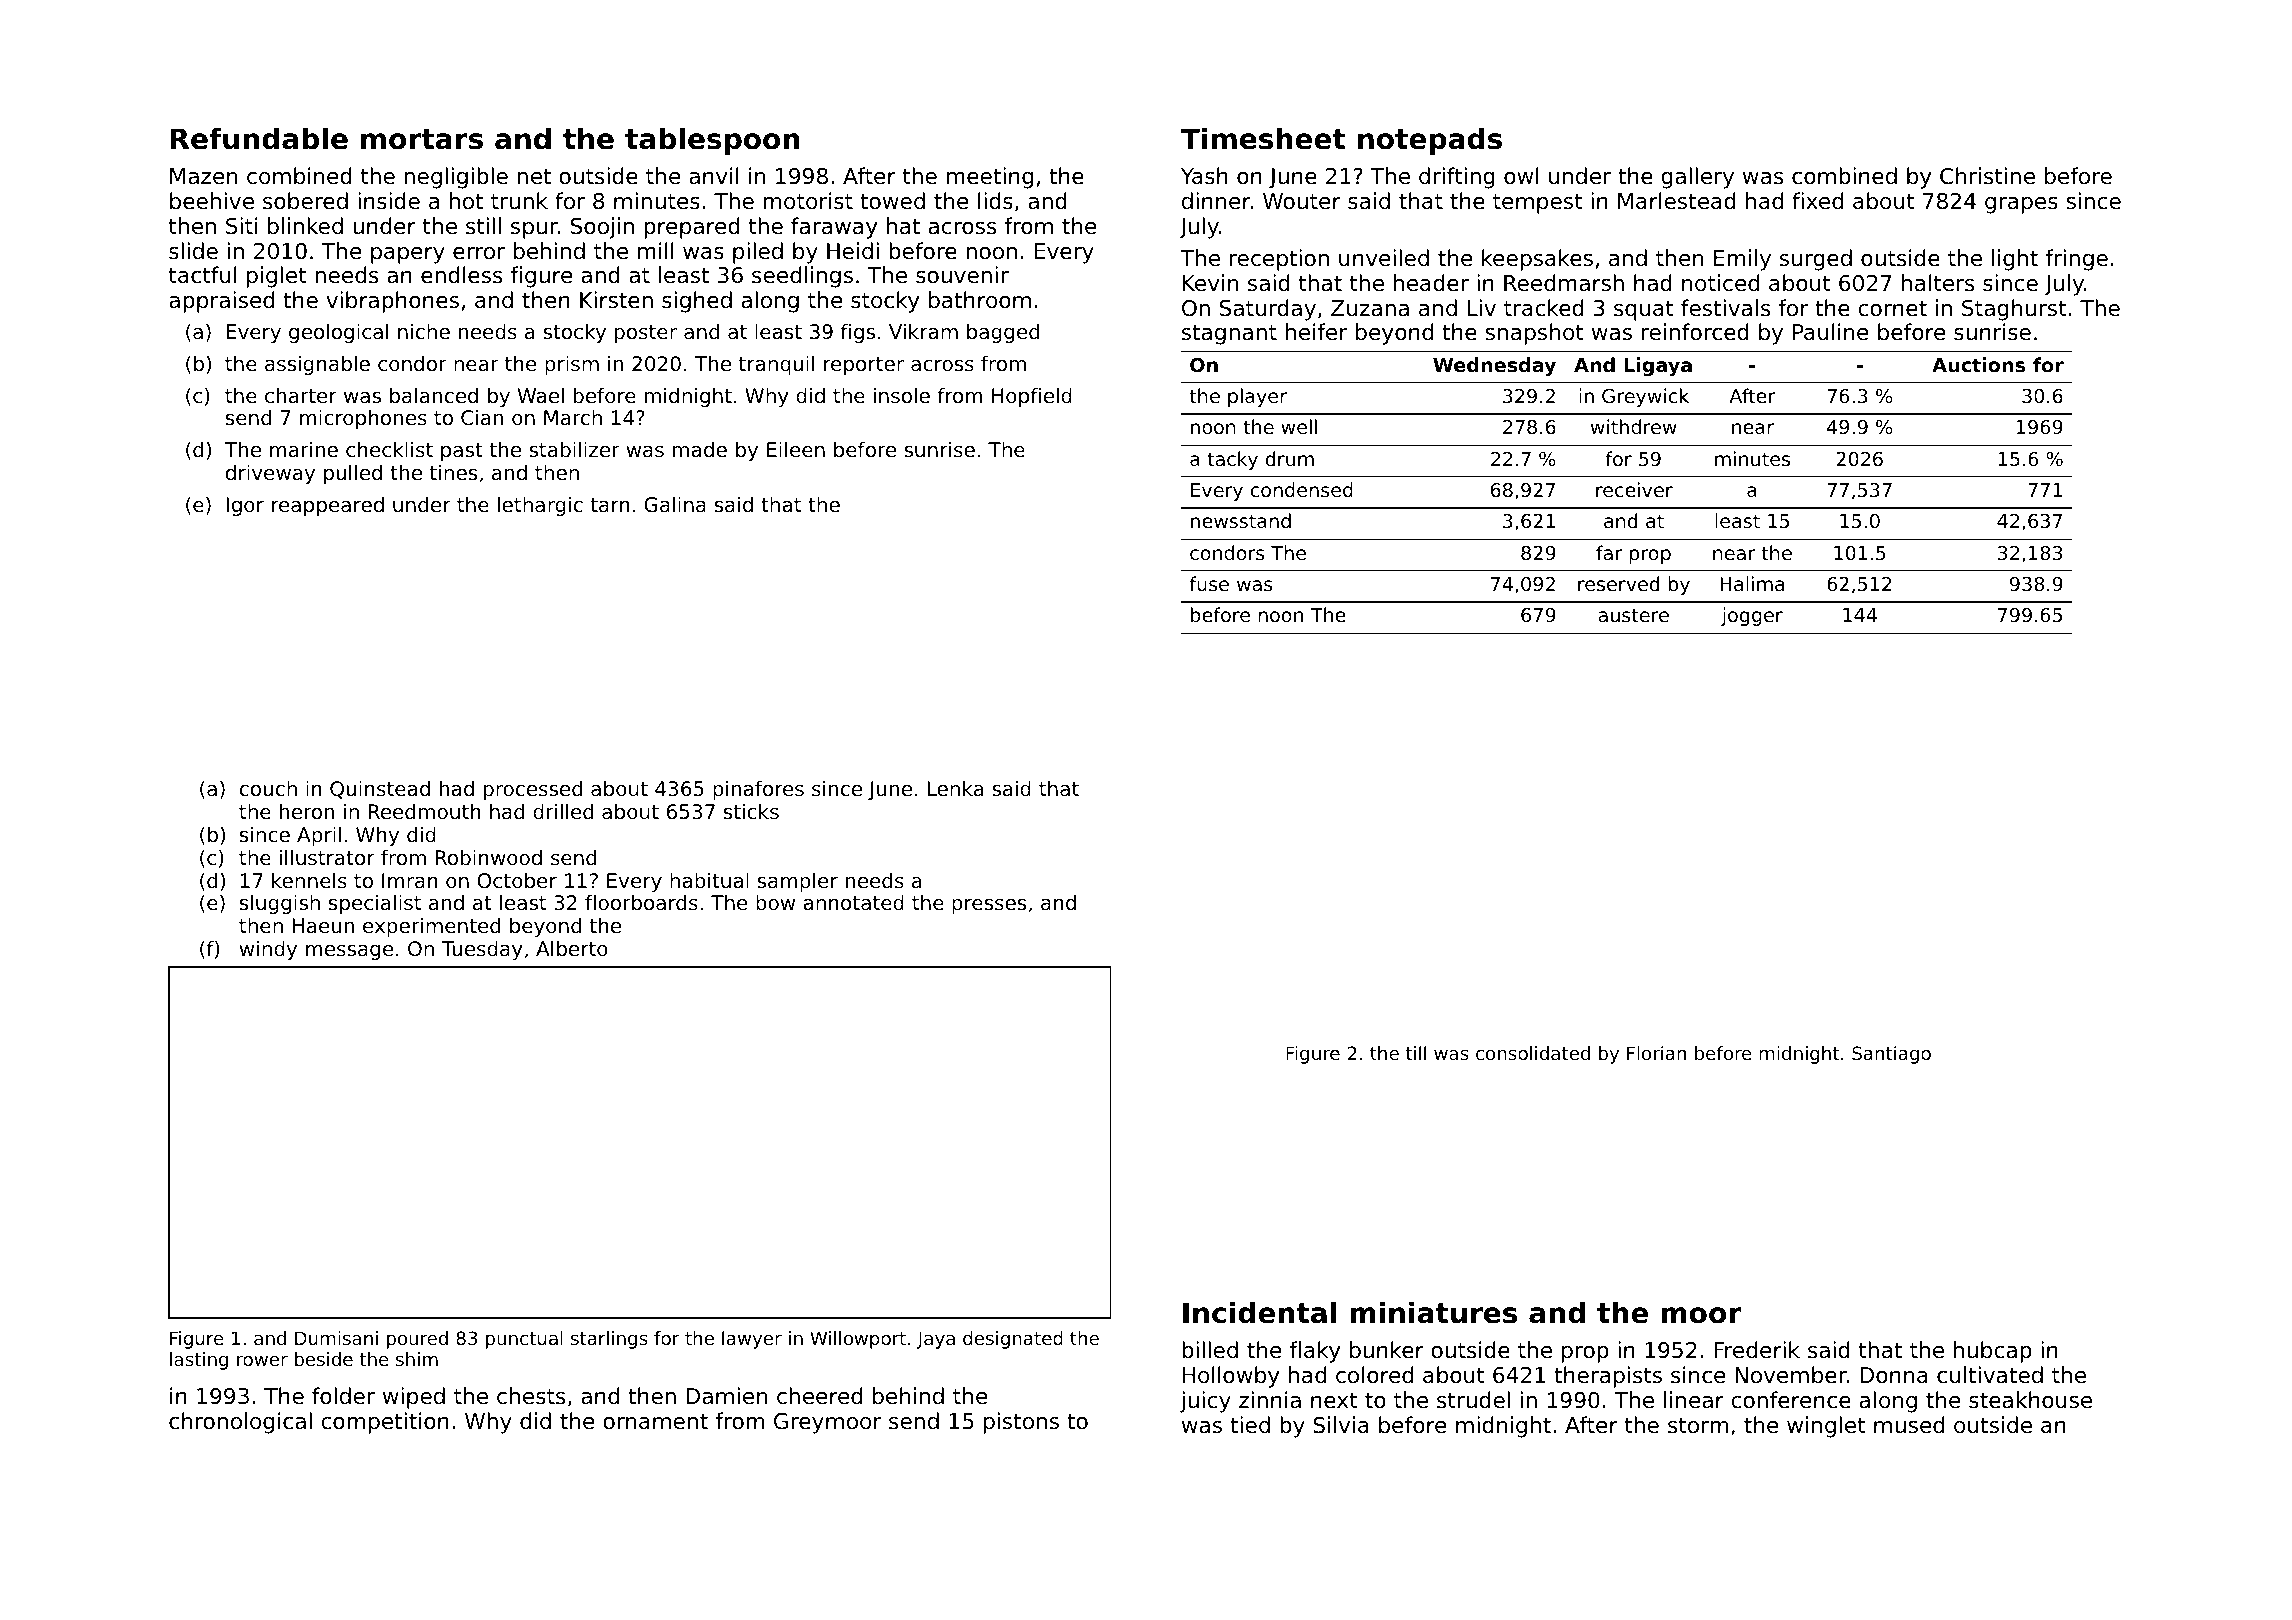  I want to click on fuse, so click(1209, 583).
